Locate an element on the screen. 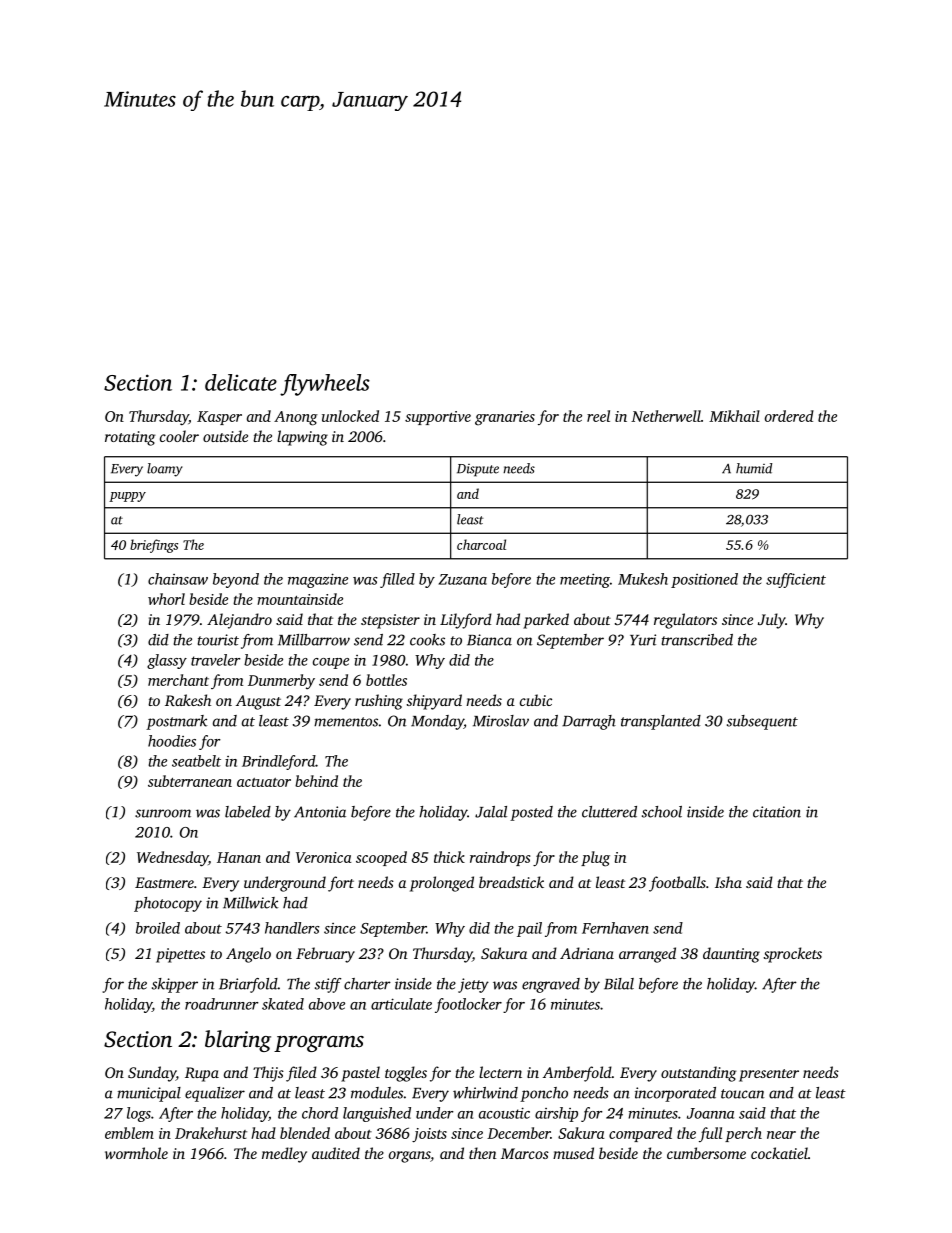 This screenshot has height=1233, width=952. behind is located at coordinates (316, 781).
